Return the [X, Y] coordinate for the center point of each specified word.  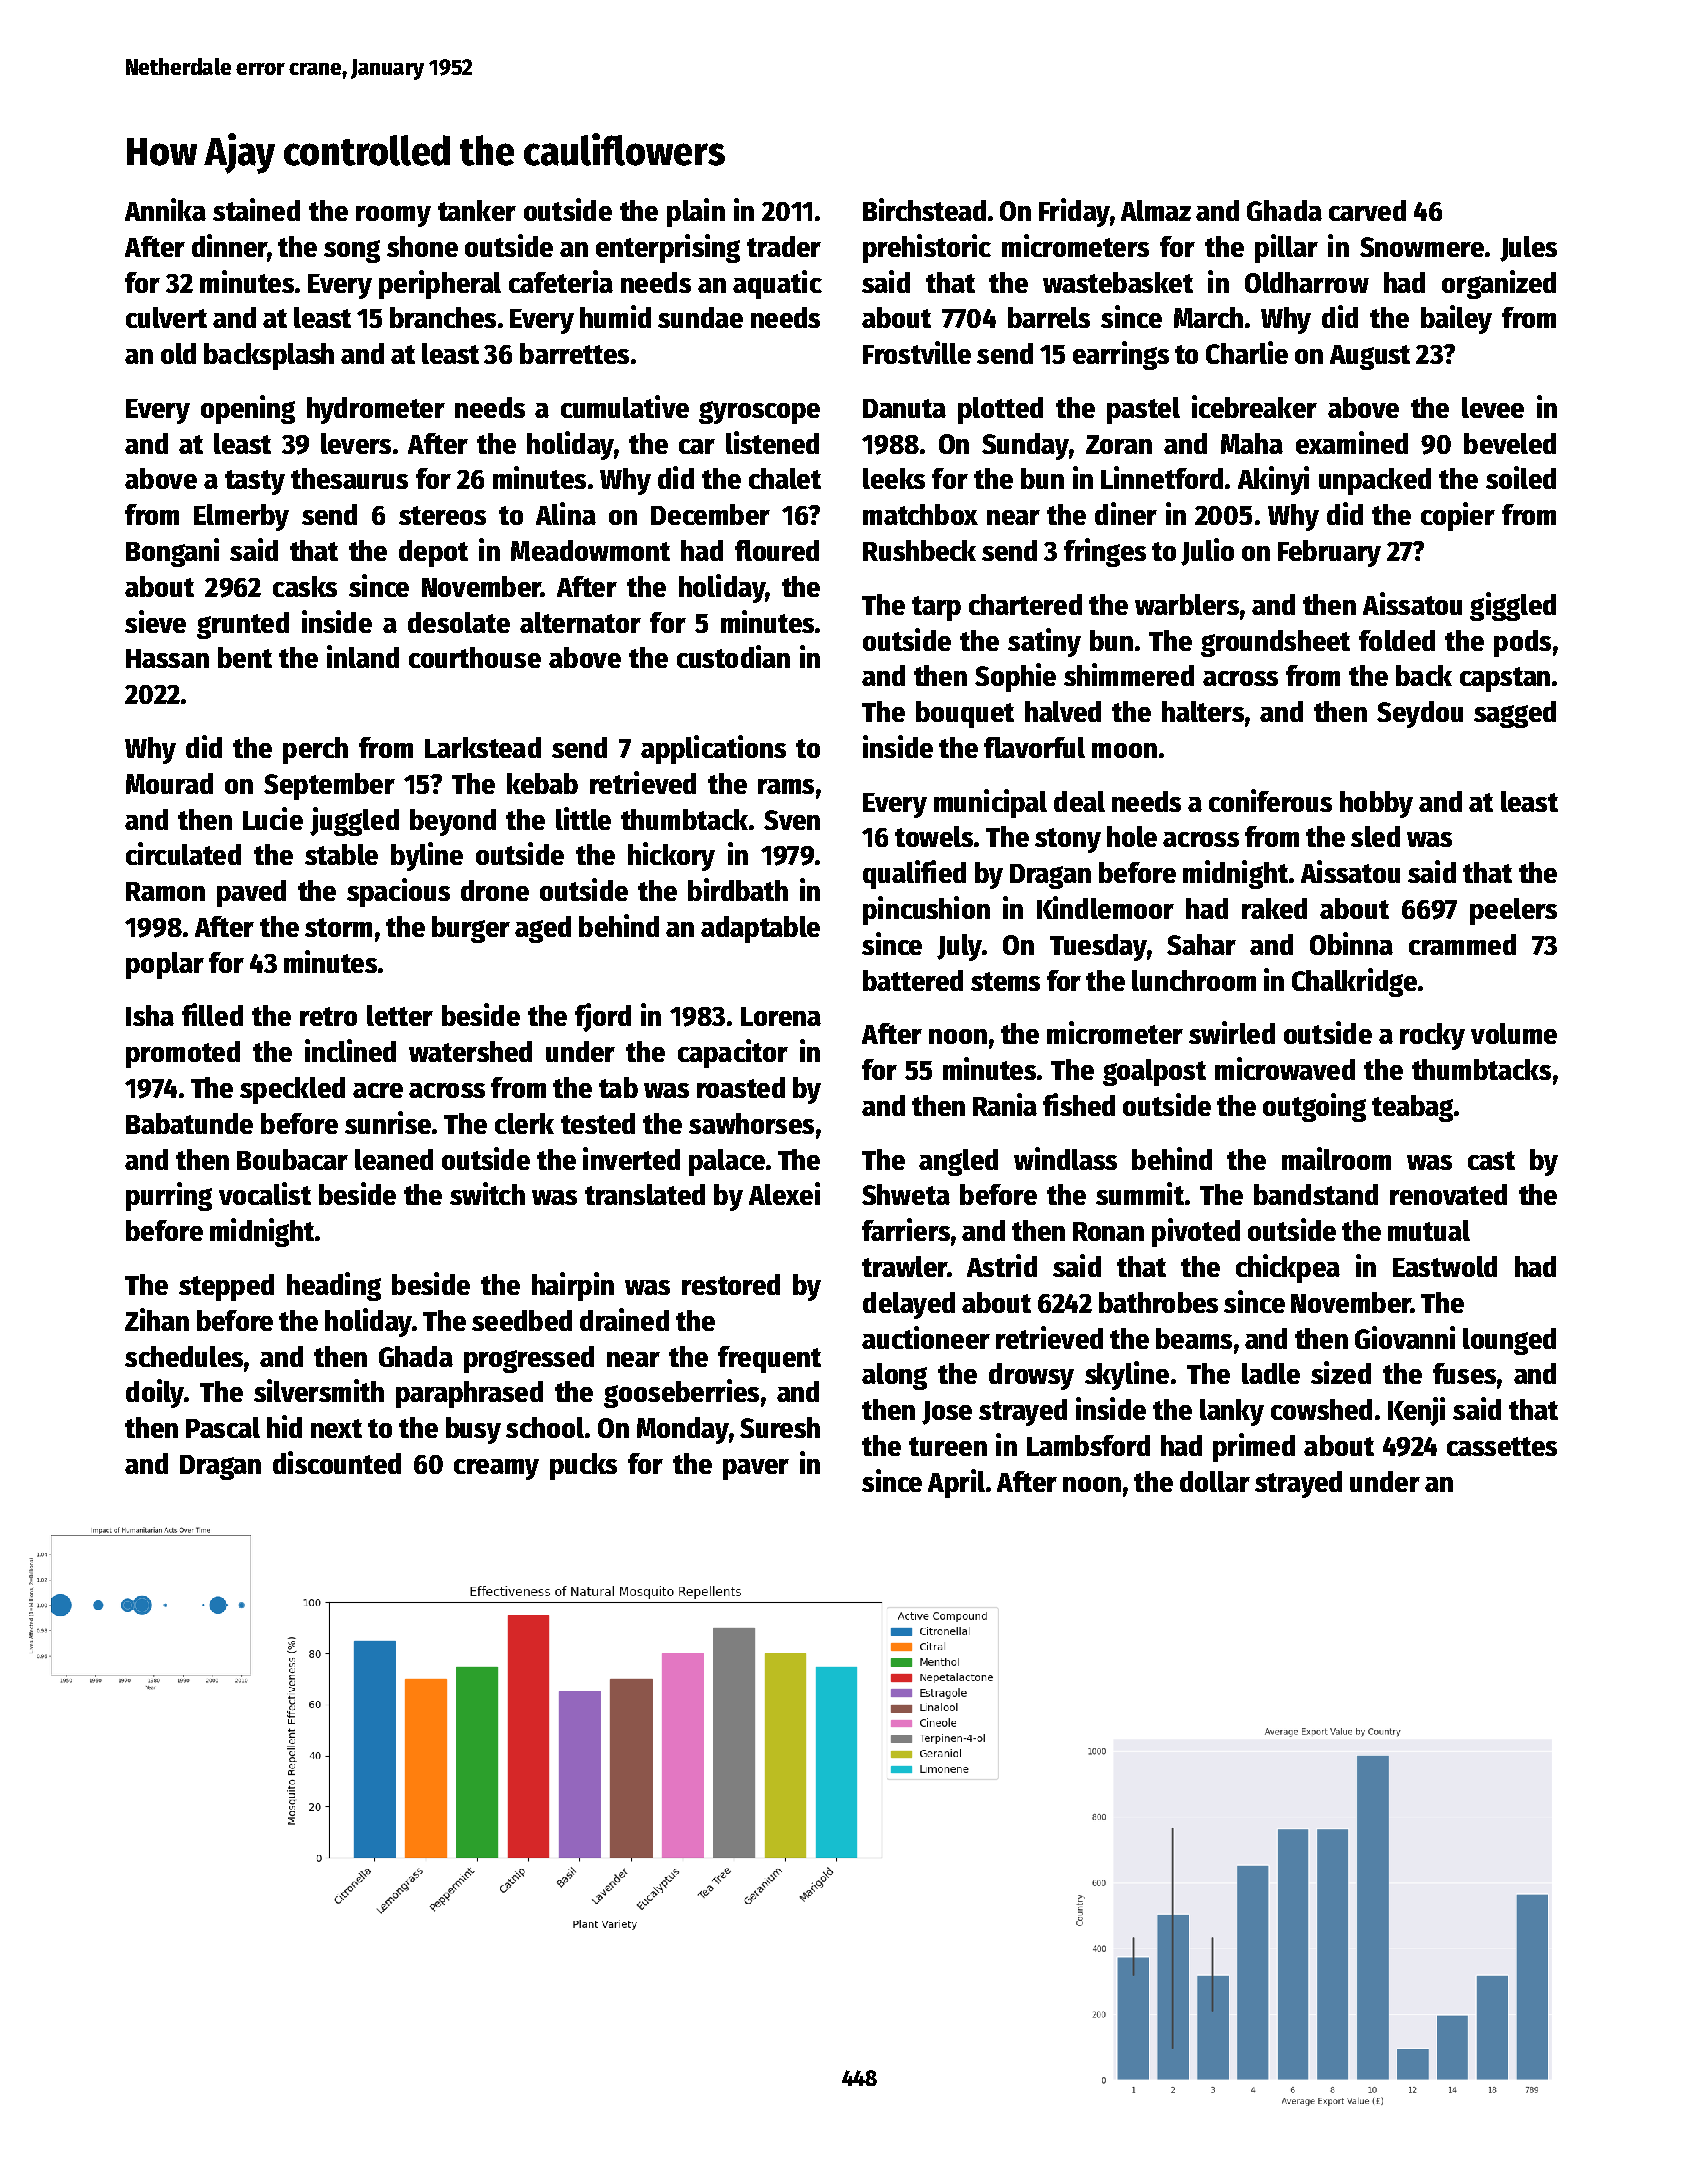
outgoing [1314, 1107]
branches [443, 317]
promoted [183, 1054]
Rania [1005, 1104]
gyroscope [759, 412]
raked [1274, 908]
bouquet [965, 714]
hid [284, 1426]
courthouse [475, 657]
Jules [1528, 249]
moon [1124, 750]
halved [1063, 711]
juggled [354, 821]
